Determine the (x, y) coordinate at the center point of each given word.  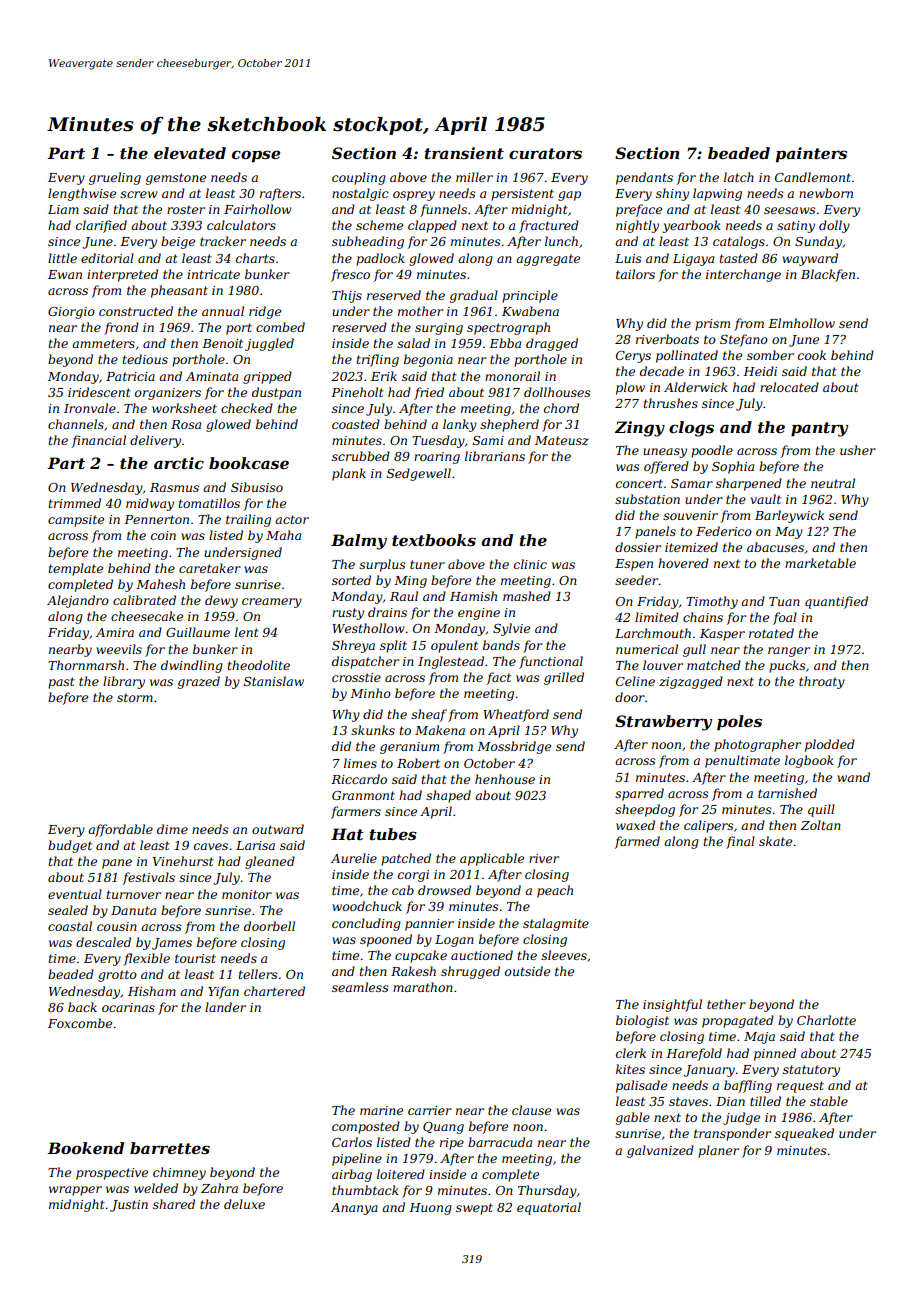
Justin (129, 1206)
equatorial (549, 1208)
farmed (637, 842)
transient (464, 153)
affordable (120, 830)
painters (811, 155)
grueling (115, 178)
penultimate (742, 761)
